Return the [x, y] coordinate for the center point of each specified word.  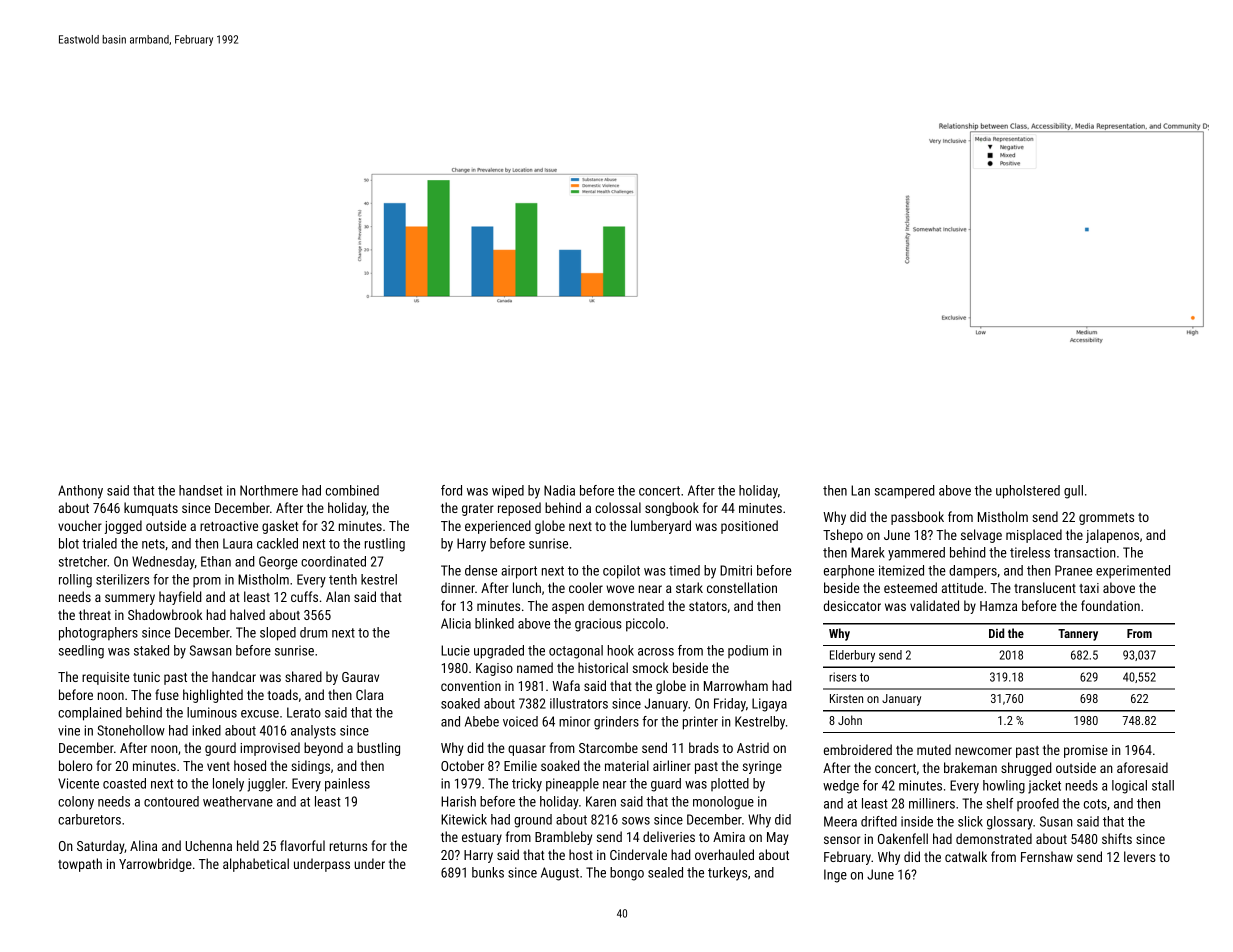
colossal [618, 507]
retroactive [229, 526]
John [850, 720]
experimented [1133, 572]
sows [636, 821]
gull [1073, 492]
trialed [99, 543]
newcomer [983, 751]
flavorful [302, 845]
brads [704, 747]
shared [303, 676]
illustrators [579, 703]
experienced [498, 527]
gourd [220, 749]
